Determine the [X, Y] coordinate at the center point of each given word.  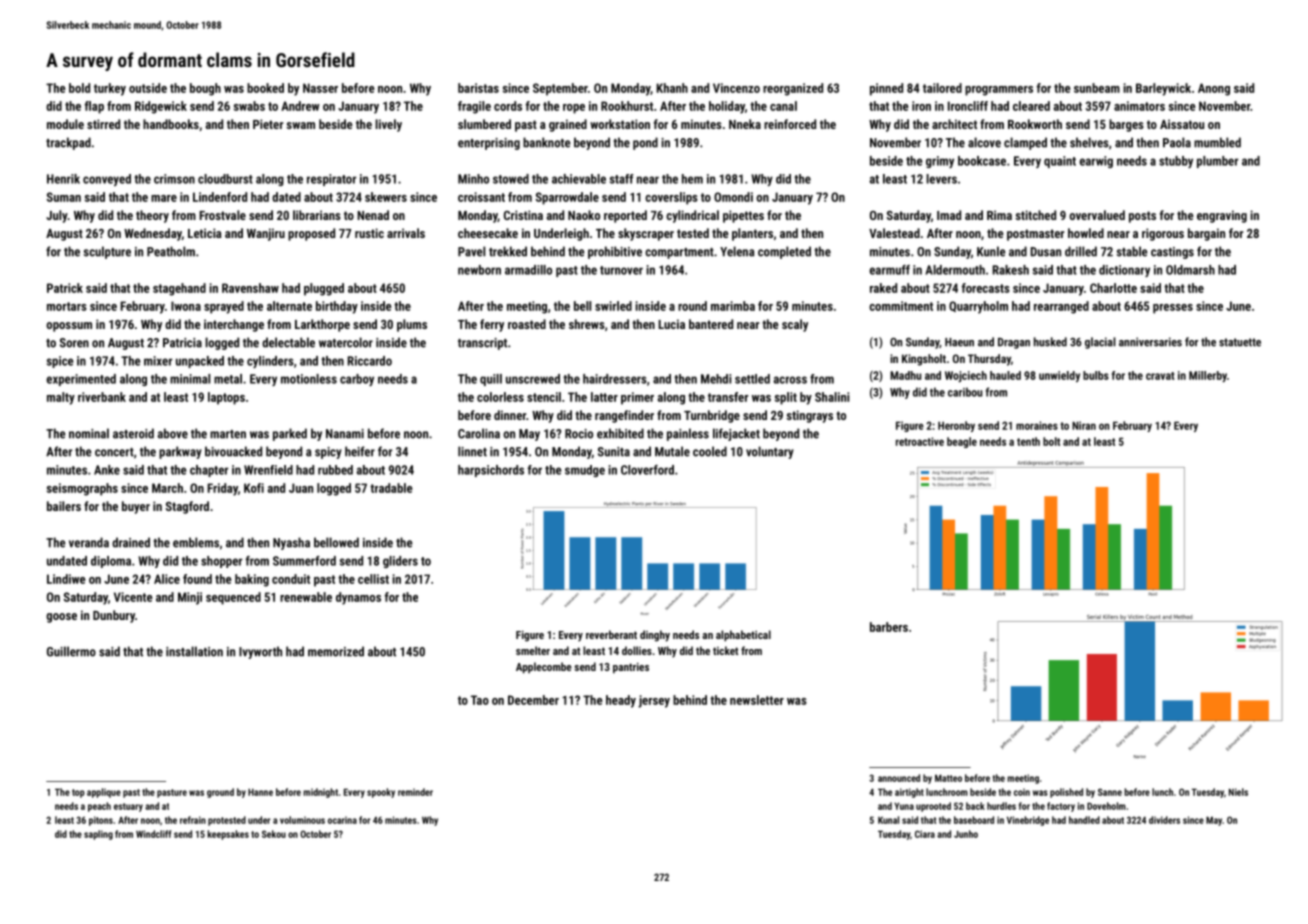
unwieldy [1059, 376]
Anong [1214, 89]
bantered [711, 324]
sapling [98, 835]
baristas [478, 88]
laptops [226, 398]
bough [205, 89]
